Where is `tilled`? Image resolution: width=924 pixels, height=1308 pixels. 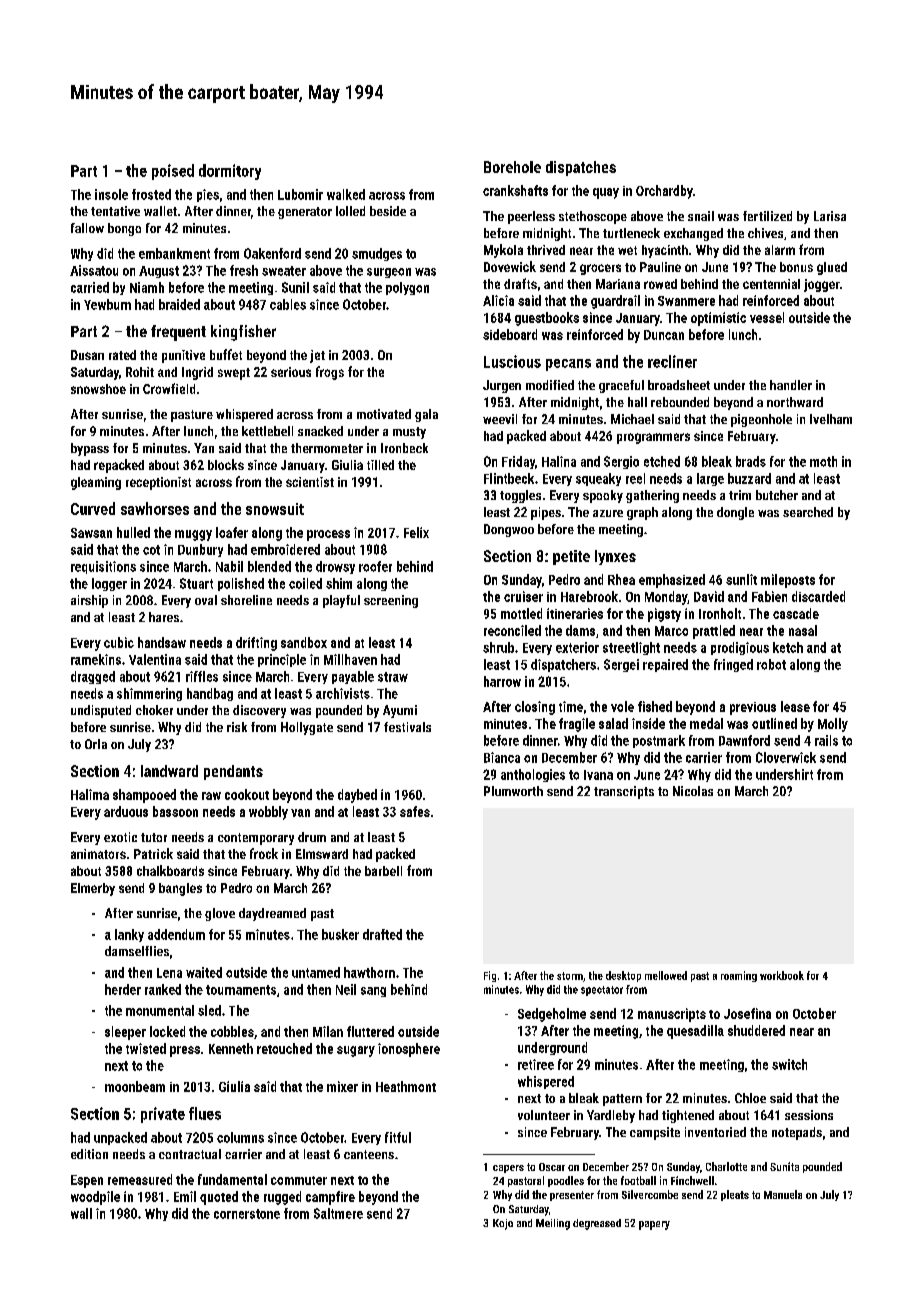
tilled is located at coordinates (380, 465).
